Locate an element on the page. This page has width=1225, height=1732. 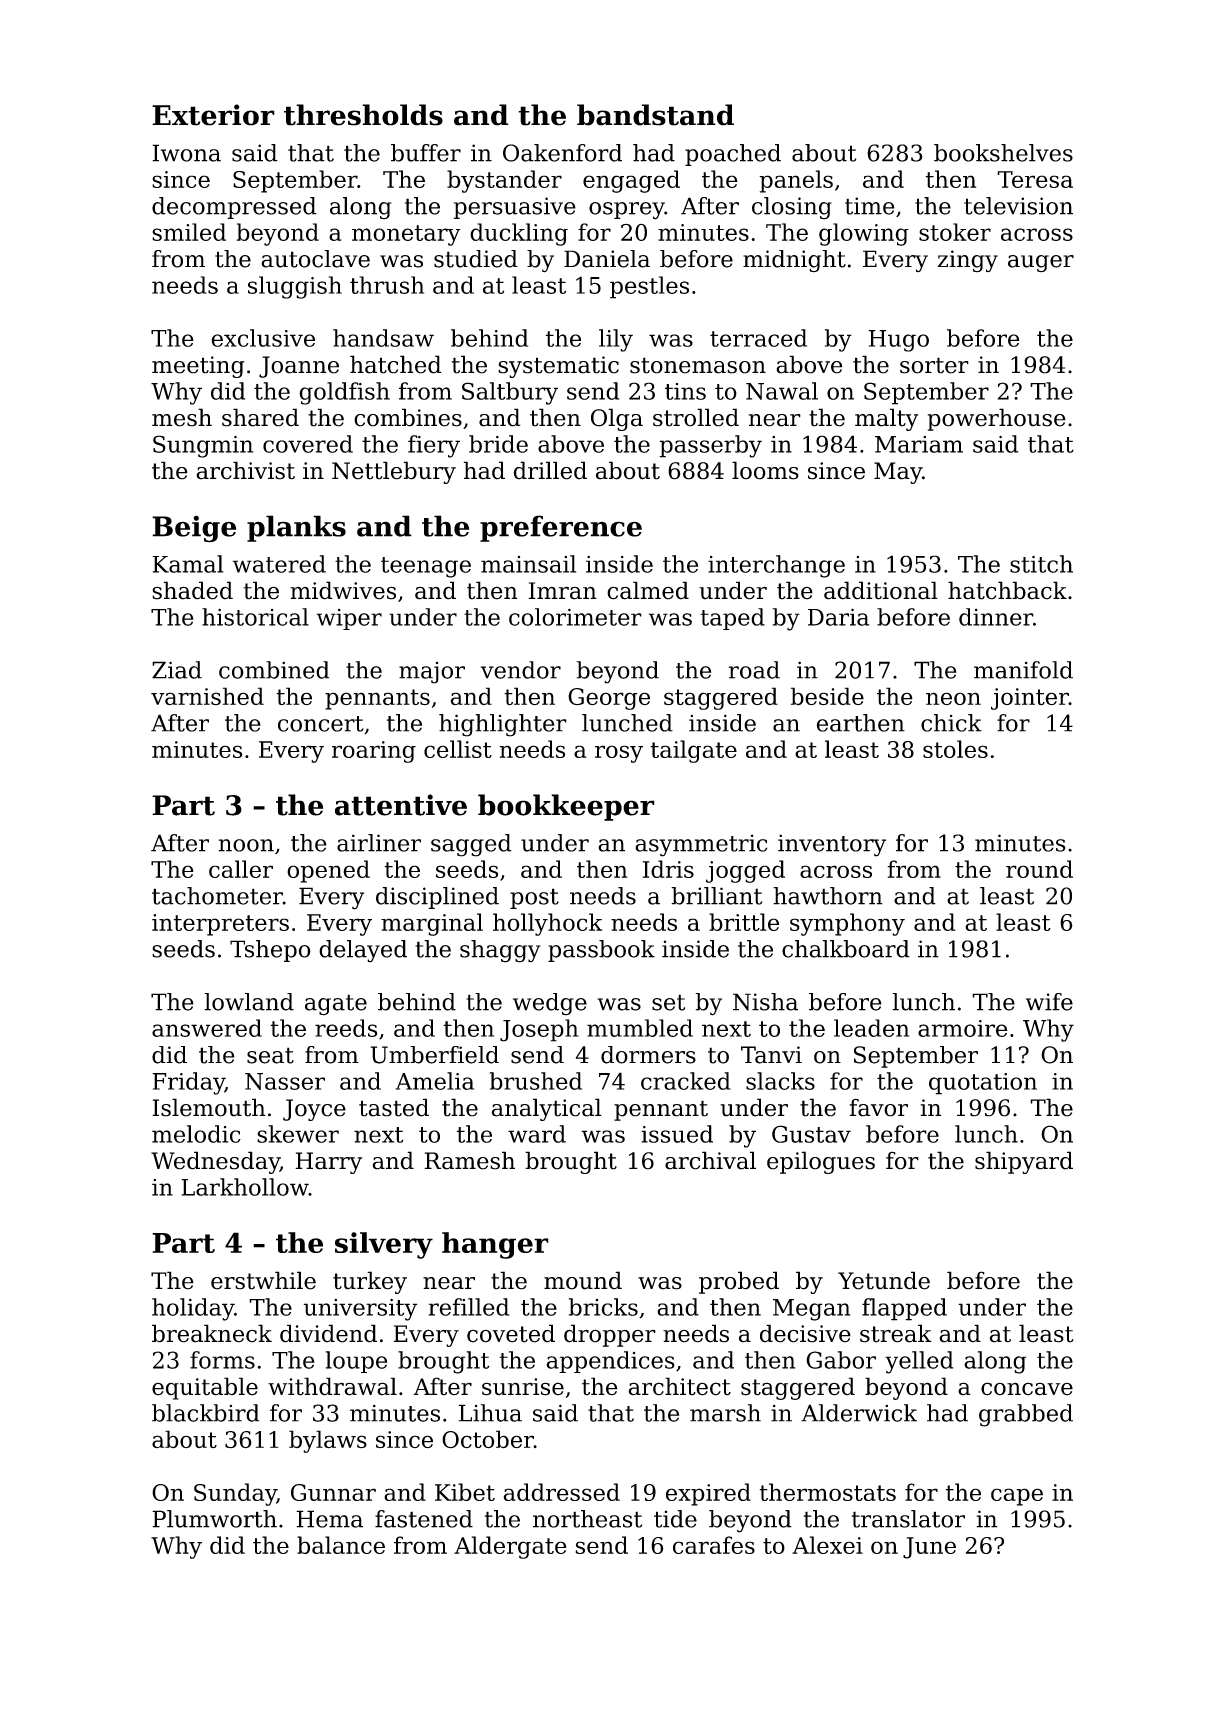
auger is located at coordinates (1041, 264).
